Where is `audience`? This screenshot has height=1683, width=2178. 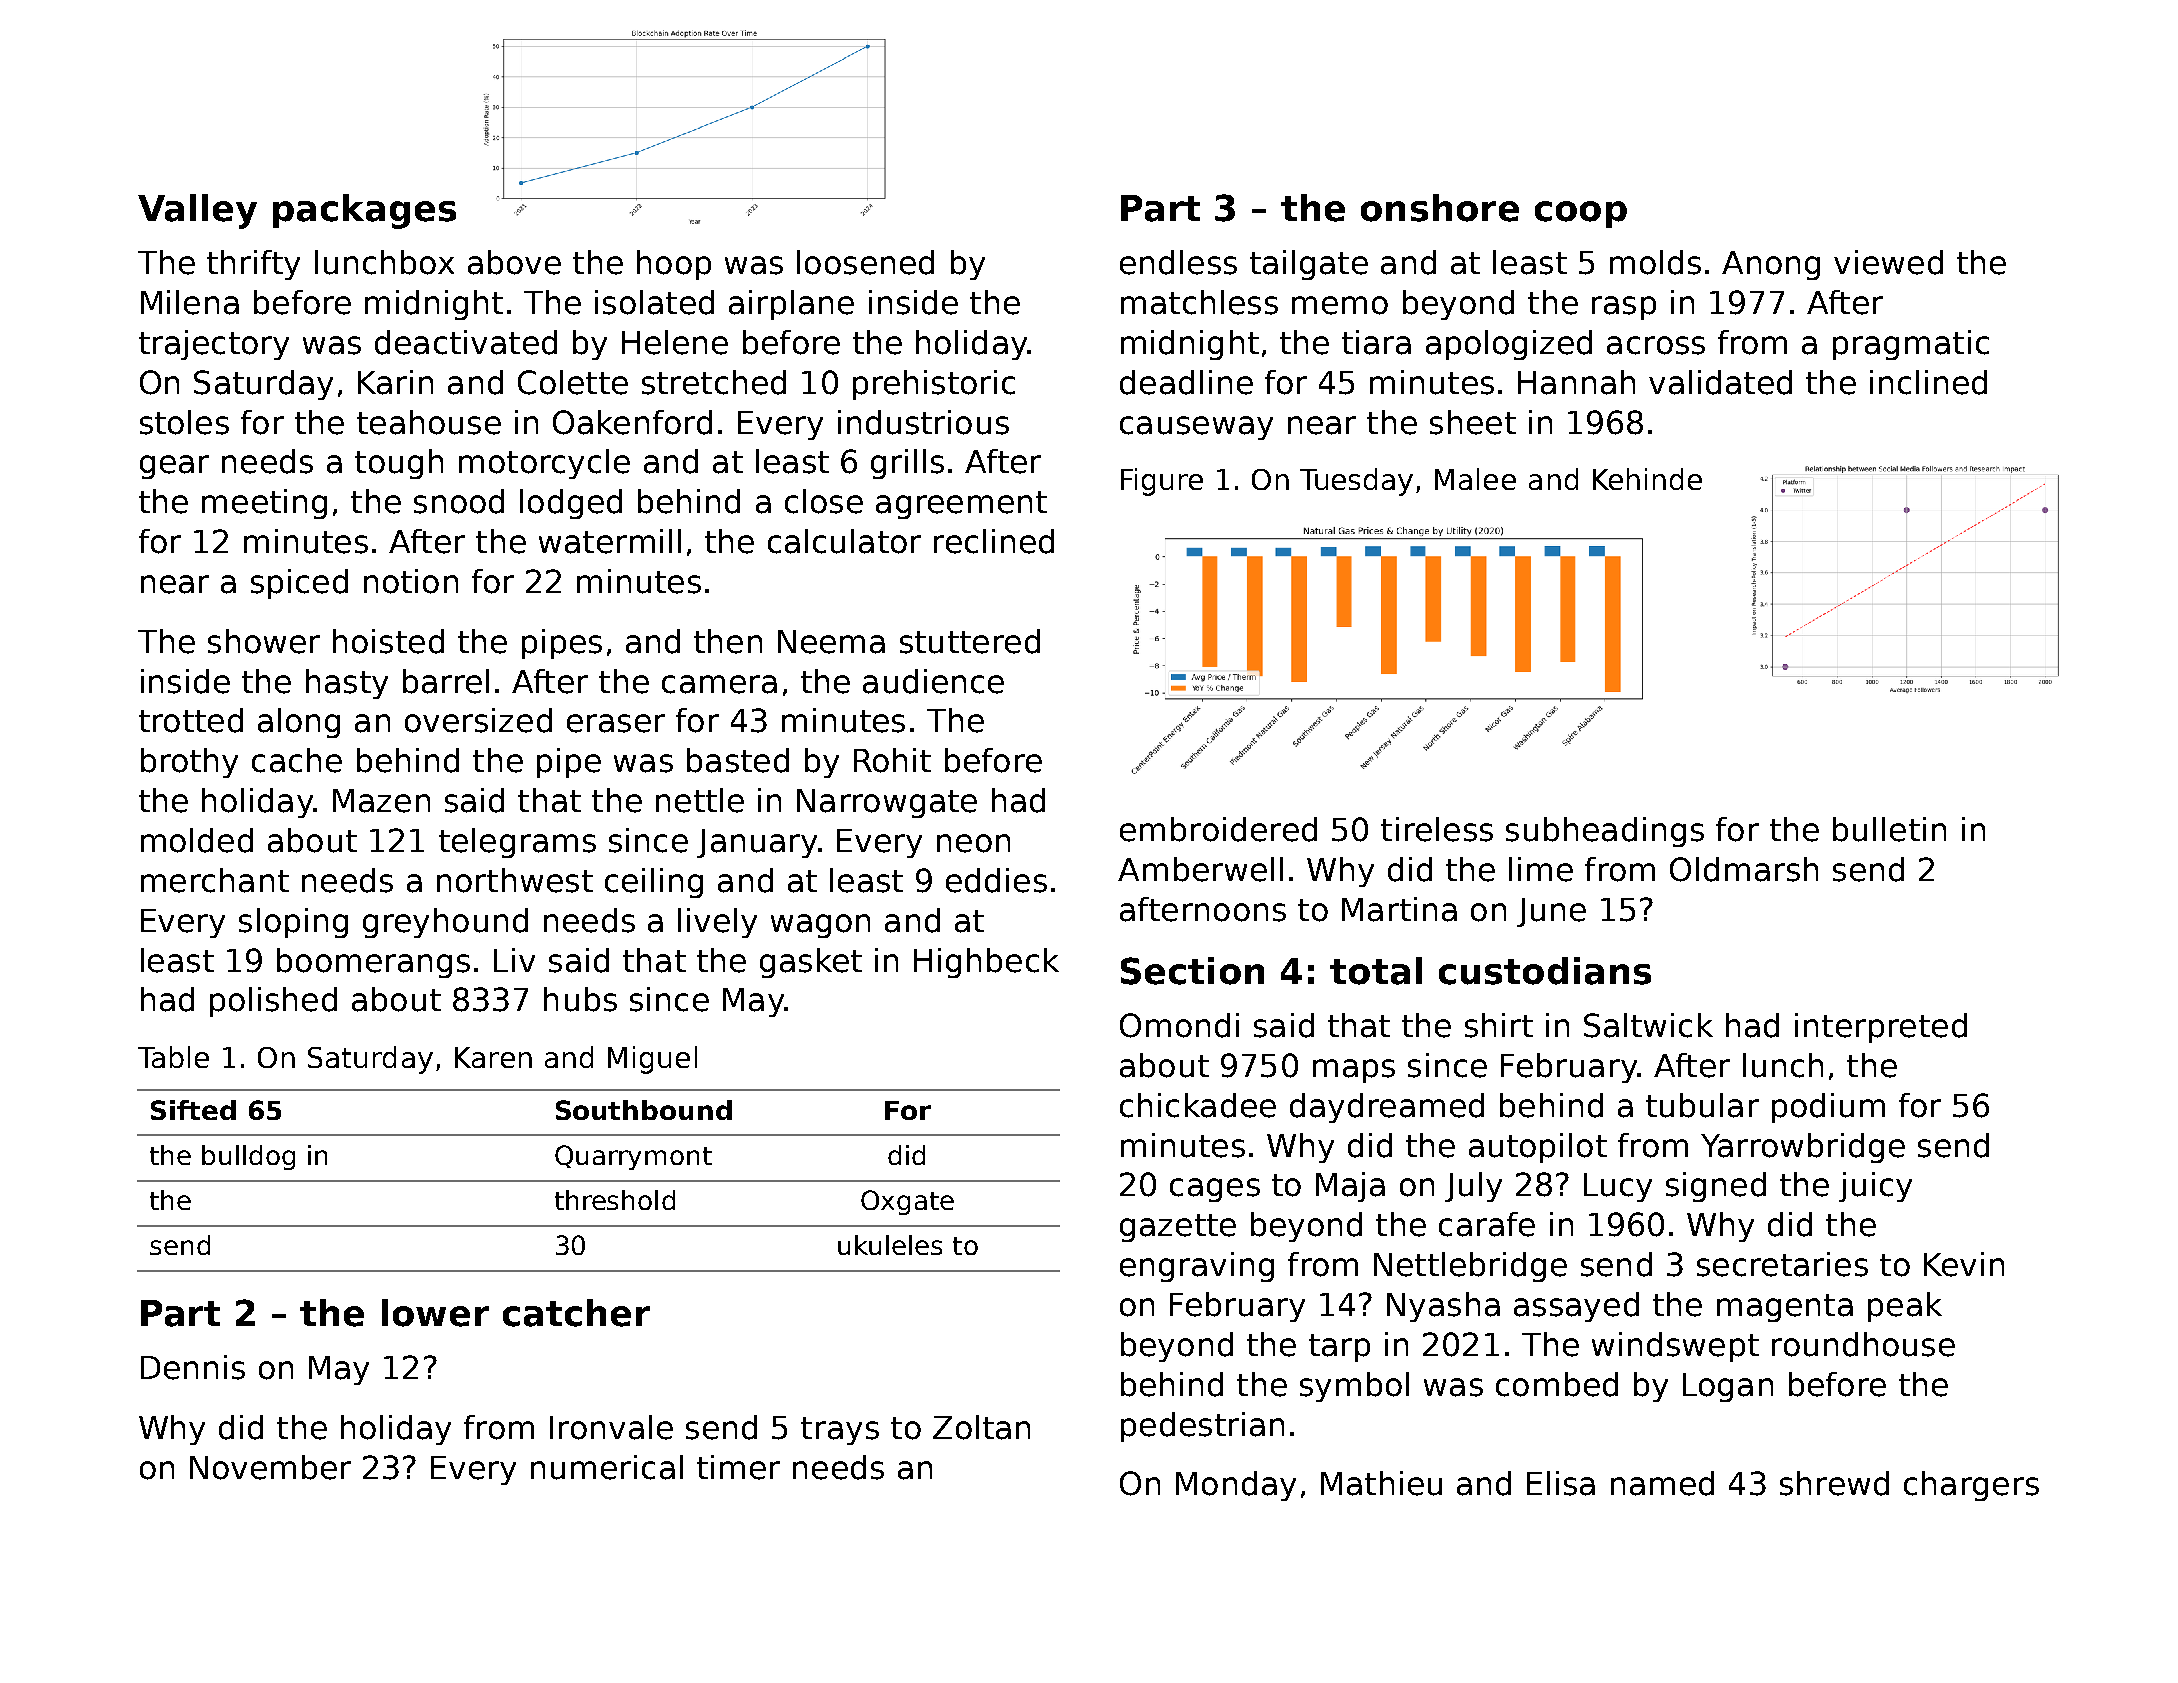
audience is located at coordinates (933, 681).
